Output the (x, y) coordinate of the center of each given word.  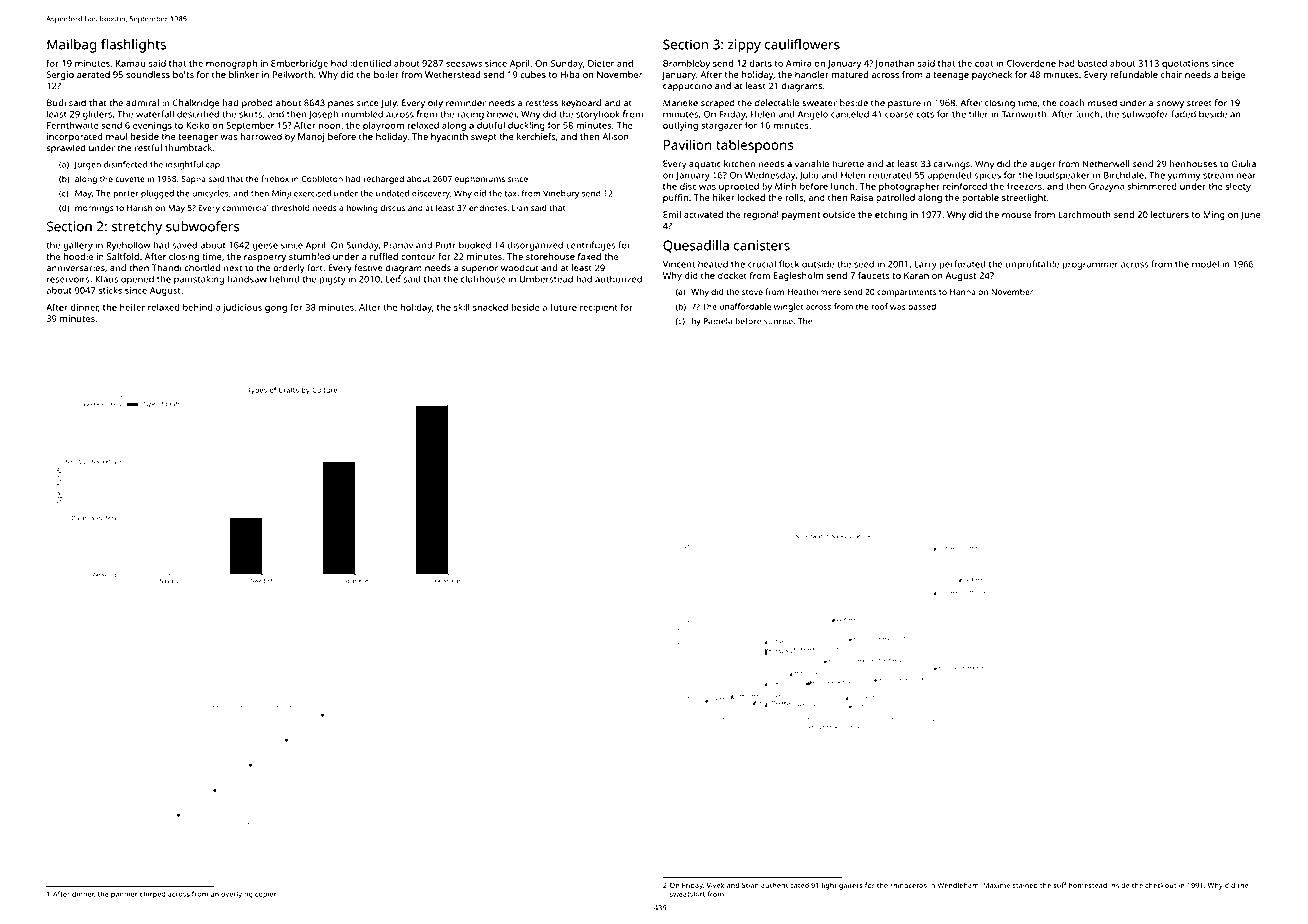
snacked (490, 307)
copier (265, 894)
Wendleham (958, 885)
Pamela (717, 321)
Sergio (60, 76)
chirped (153, 895)
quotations (1185, 64)
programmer (1090, 266)
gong (276, 309)
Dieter (601, 63)
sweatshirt (687, 894)
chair (1171, 74)
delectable (777, 103)
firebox (275, 178)
